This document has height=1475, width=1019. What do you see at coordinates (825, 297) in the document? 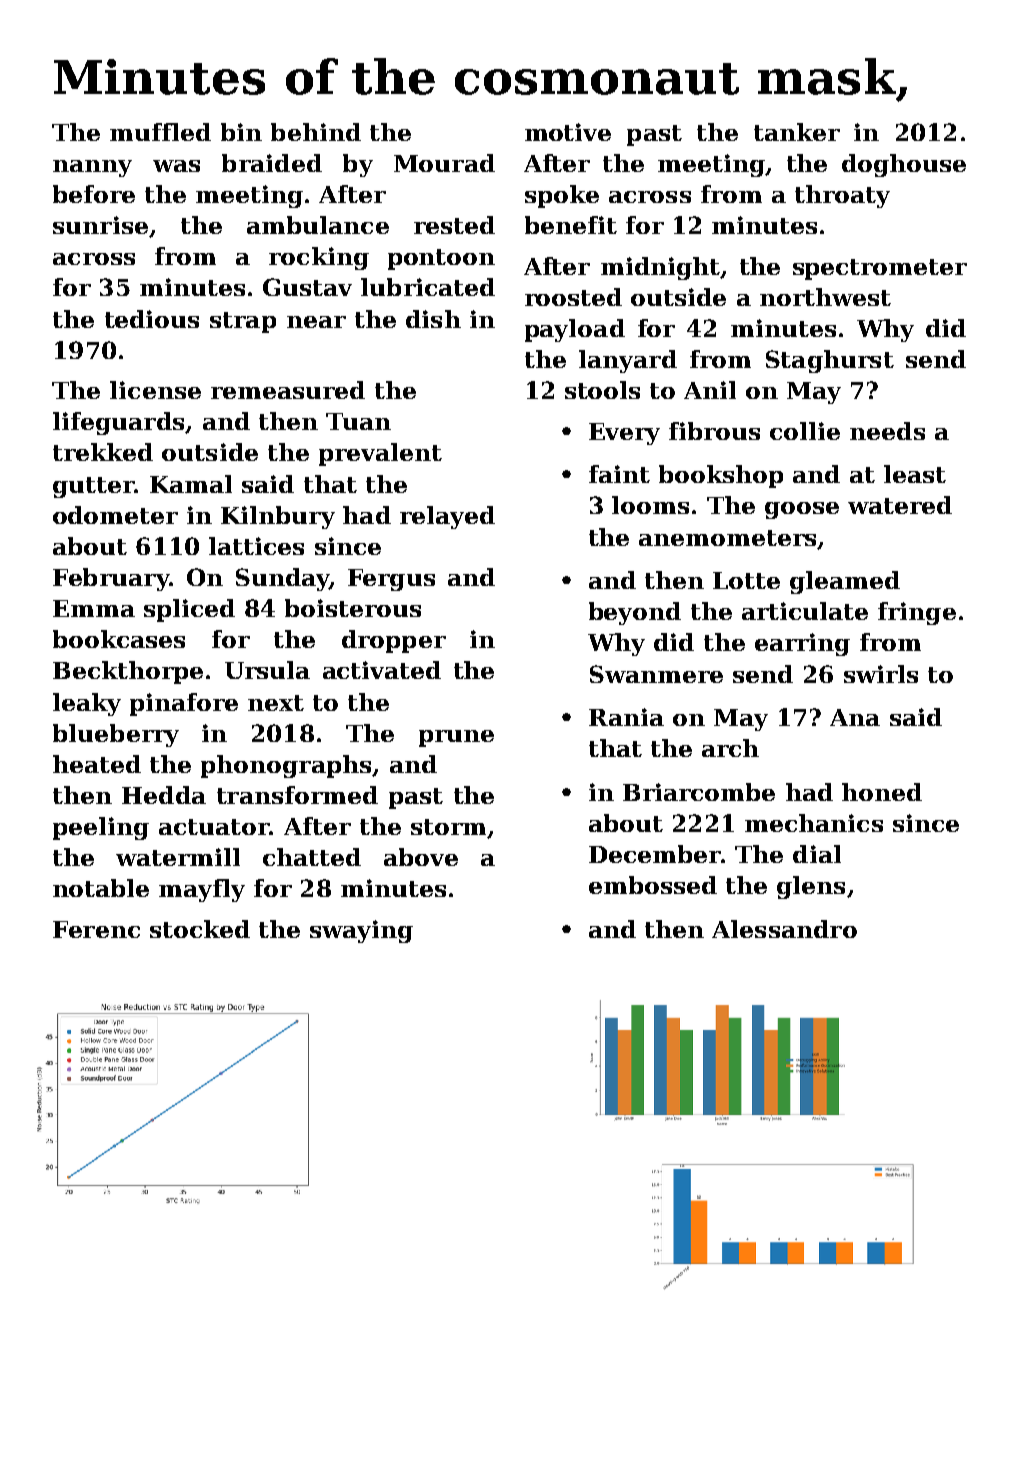
I see `northwest` at bounding box center [825, 297].
